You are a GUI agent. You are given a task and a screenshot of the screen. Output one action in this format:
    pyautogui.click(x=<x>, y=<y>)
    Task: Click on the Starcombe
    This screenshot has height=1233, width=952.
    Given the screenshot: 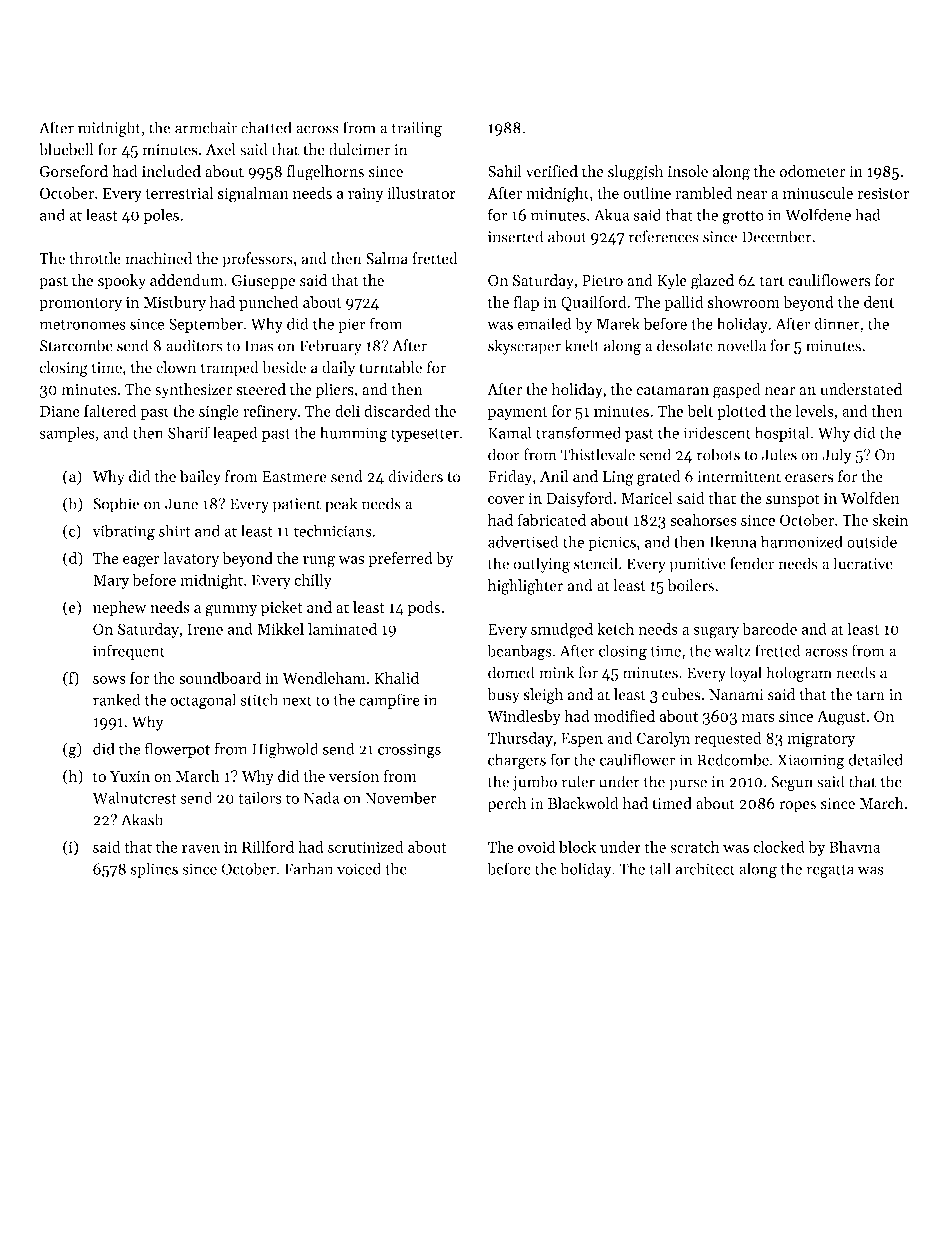 What is the action you would take?
    pyautogui.click(x=76, y=345)
